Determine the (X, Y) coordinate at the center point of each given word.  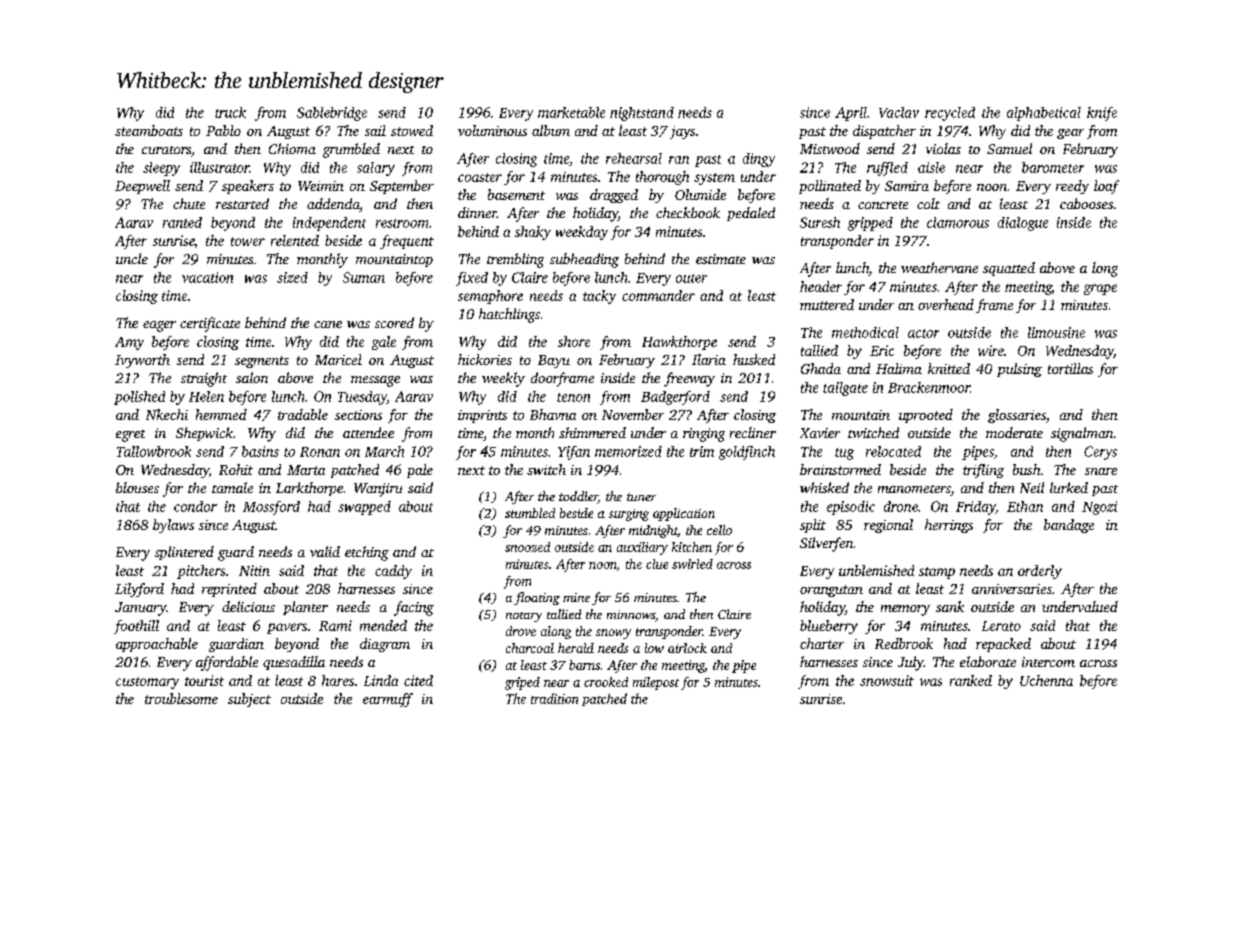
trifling (983, 471)
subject (249, 700)
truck (230, 112)
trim (702, 451)
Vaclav (899, 112)
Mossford (271, 508)
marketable (571, 112)
